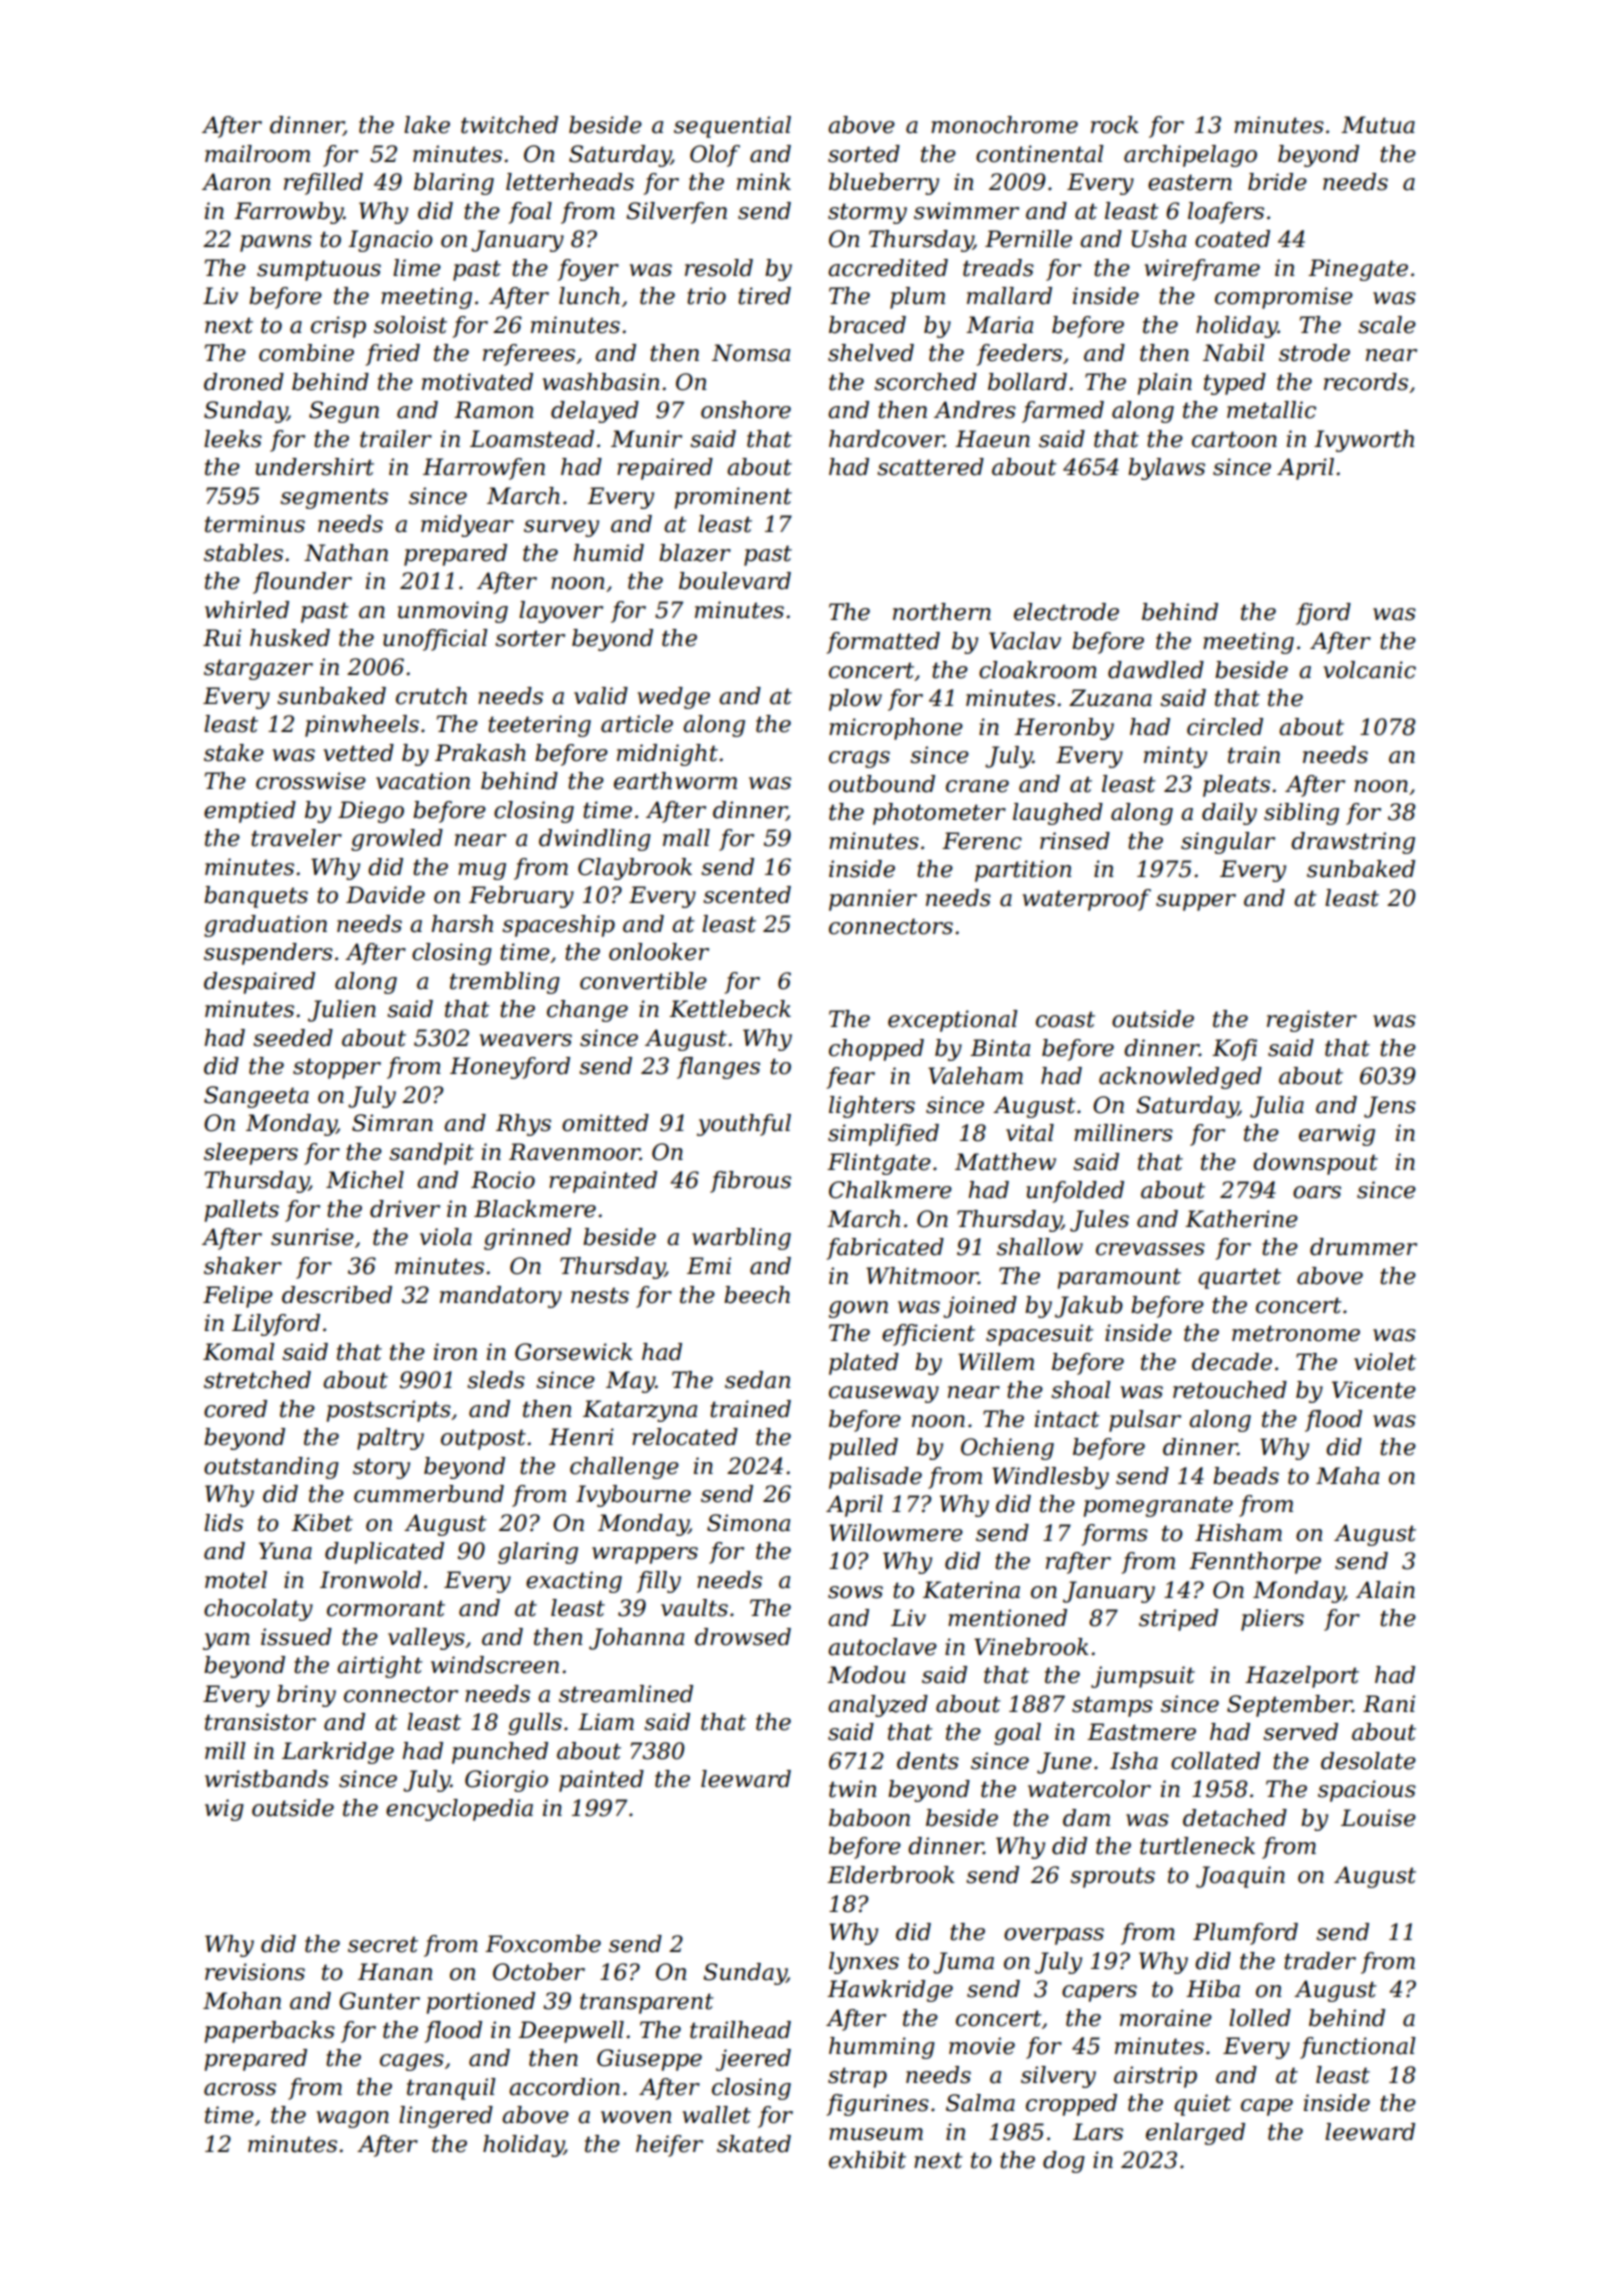 The height and width of the image is (2292, 1620). I want to click on pulsar, so click(1145, 1421).
